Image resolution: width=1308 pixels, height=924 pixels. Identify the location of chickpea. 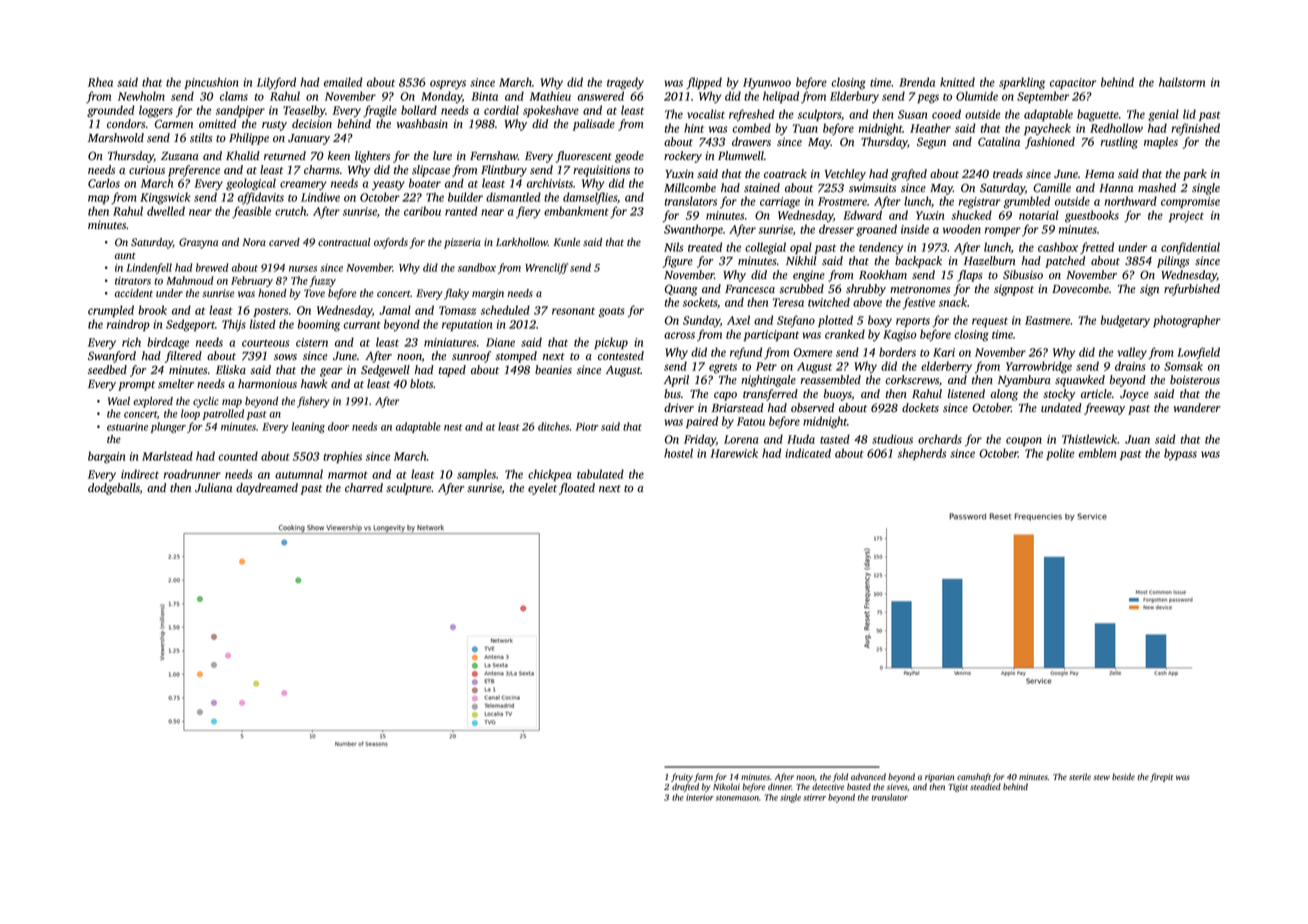
(549, 475).
